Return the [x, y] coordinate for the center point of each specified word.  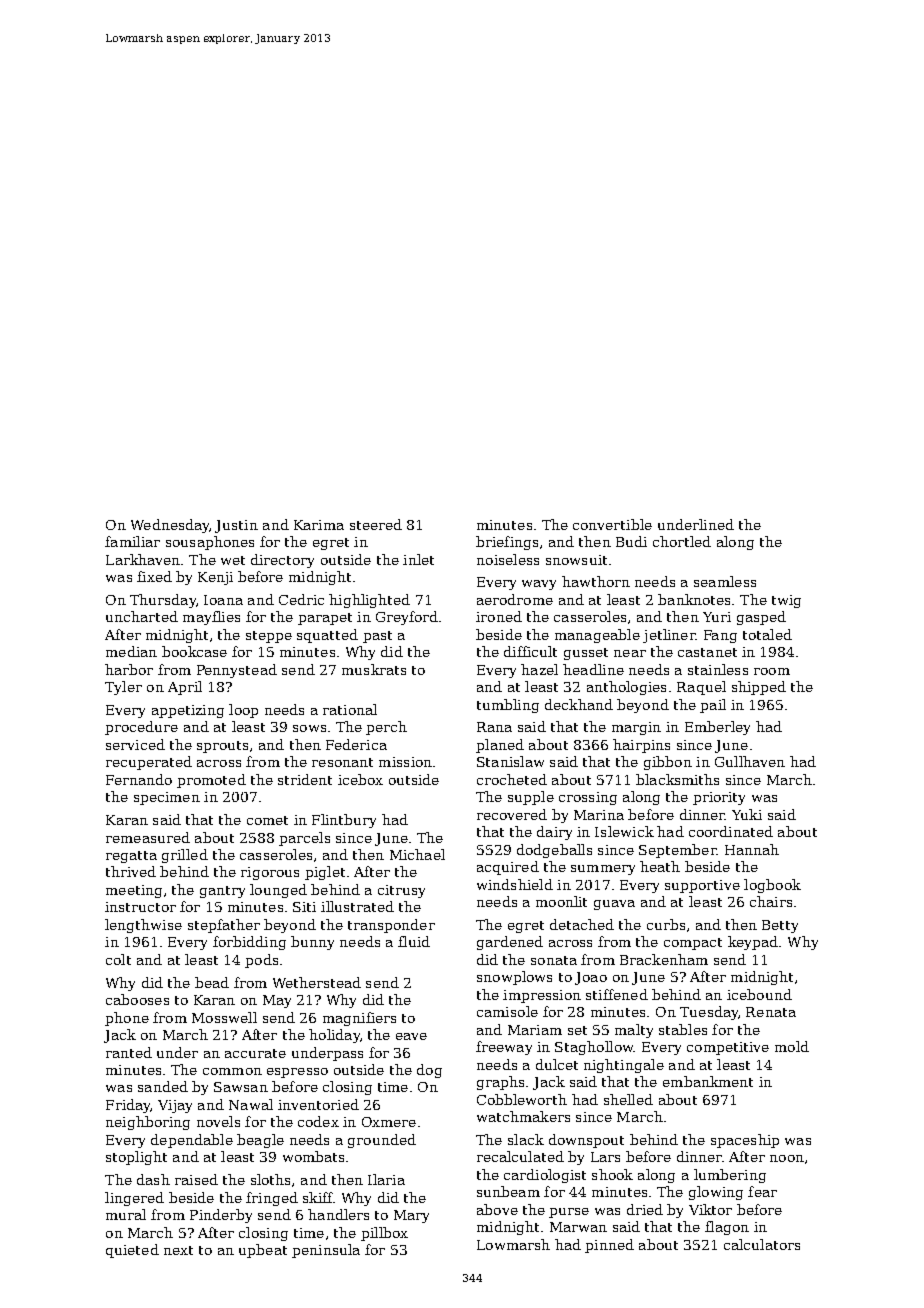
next [178, 1250]
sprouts [222, 747]
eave [411, 1036]
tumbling [508, 706]
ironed [499, 616]
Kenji [215, 578]
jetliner [669, 636]
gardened [510, 943]
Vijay [175, 1106]
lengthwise [143, 926]
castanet [707, 652]
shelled [628, 1099]
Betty [780, 926]
